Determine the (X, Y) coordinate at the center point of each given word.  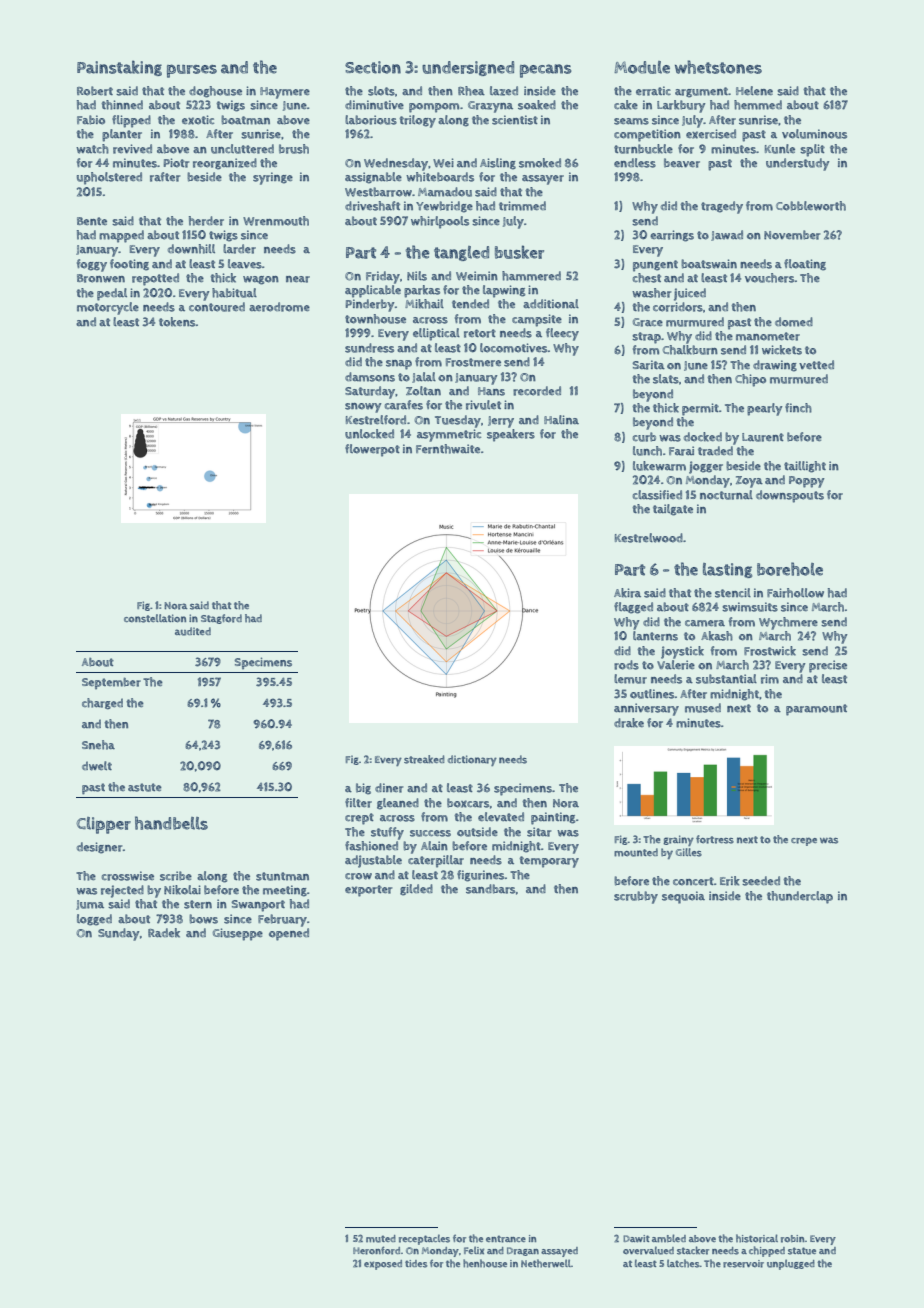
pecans (546, 71)
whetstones (718, 67)
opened (289, 934)
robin (793, 1239)
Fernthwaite (448, 449)
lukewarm (659, 466)
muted (381, 1239)
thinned (122, 105)
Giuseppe (238, 934)
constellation (155, 618)
